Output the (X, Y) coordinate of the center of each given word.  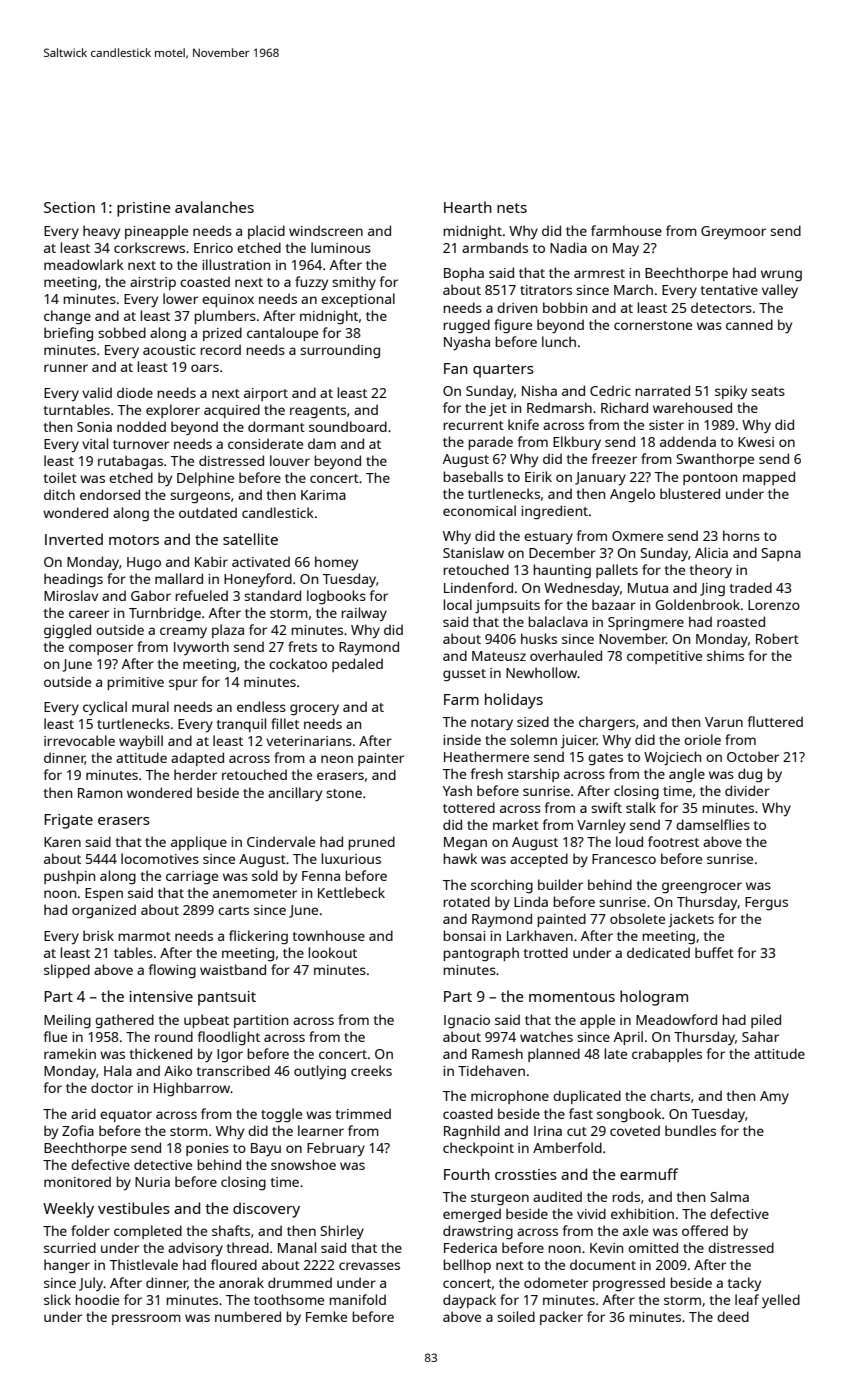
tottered (469, 807)
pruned (371, 843)
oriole (702, 739)
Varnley (601, 826)
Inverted (74, 539)
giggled (67, 631)
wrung (781, 276)
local (457, 604)
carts (233, 910)
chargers (607, 723)
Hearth (468, 207)
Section (69, 207)
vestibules (134, 1208)
